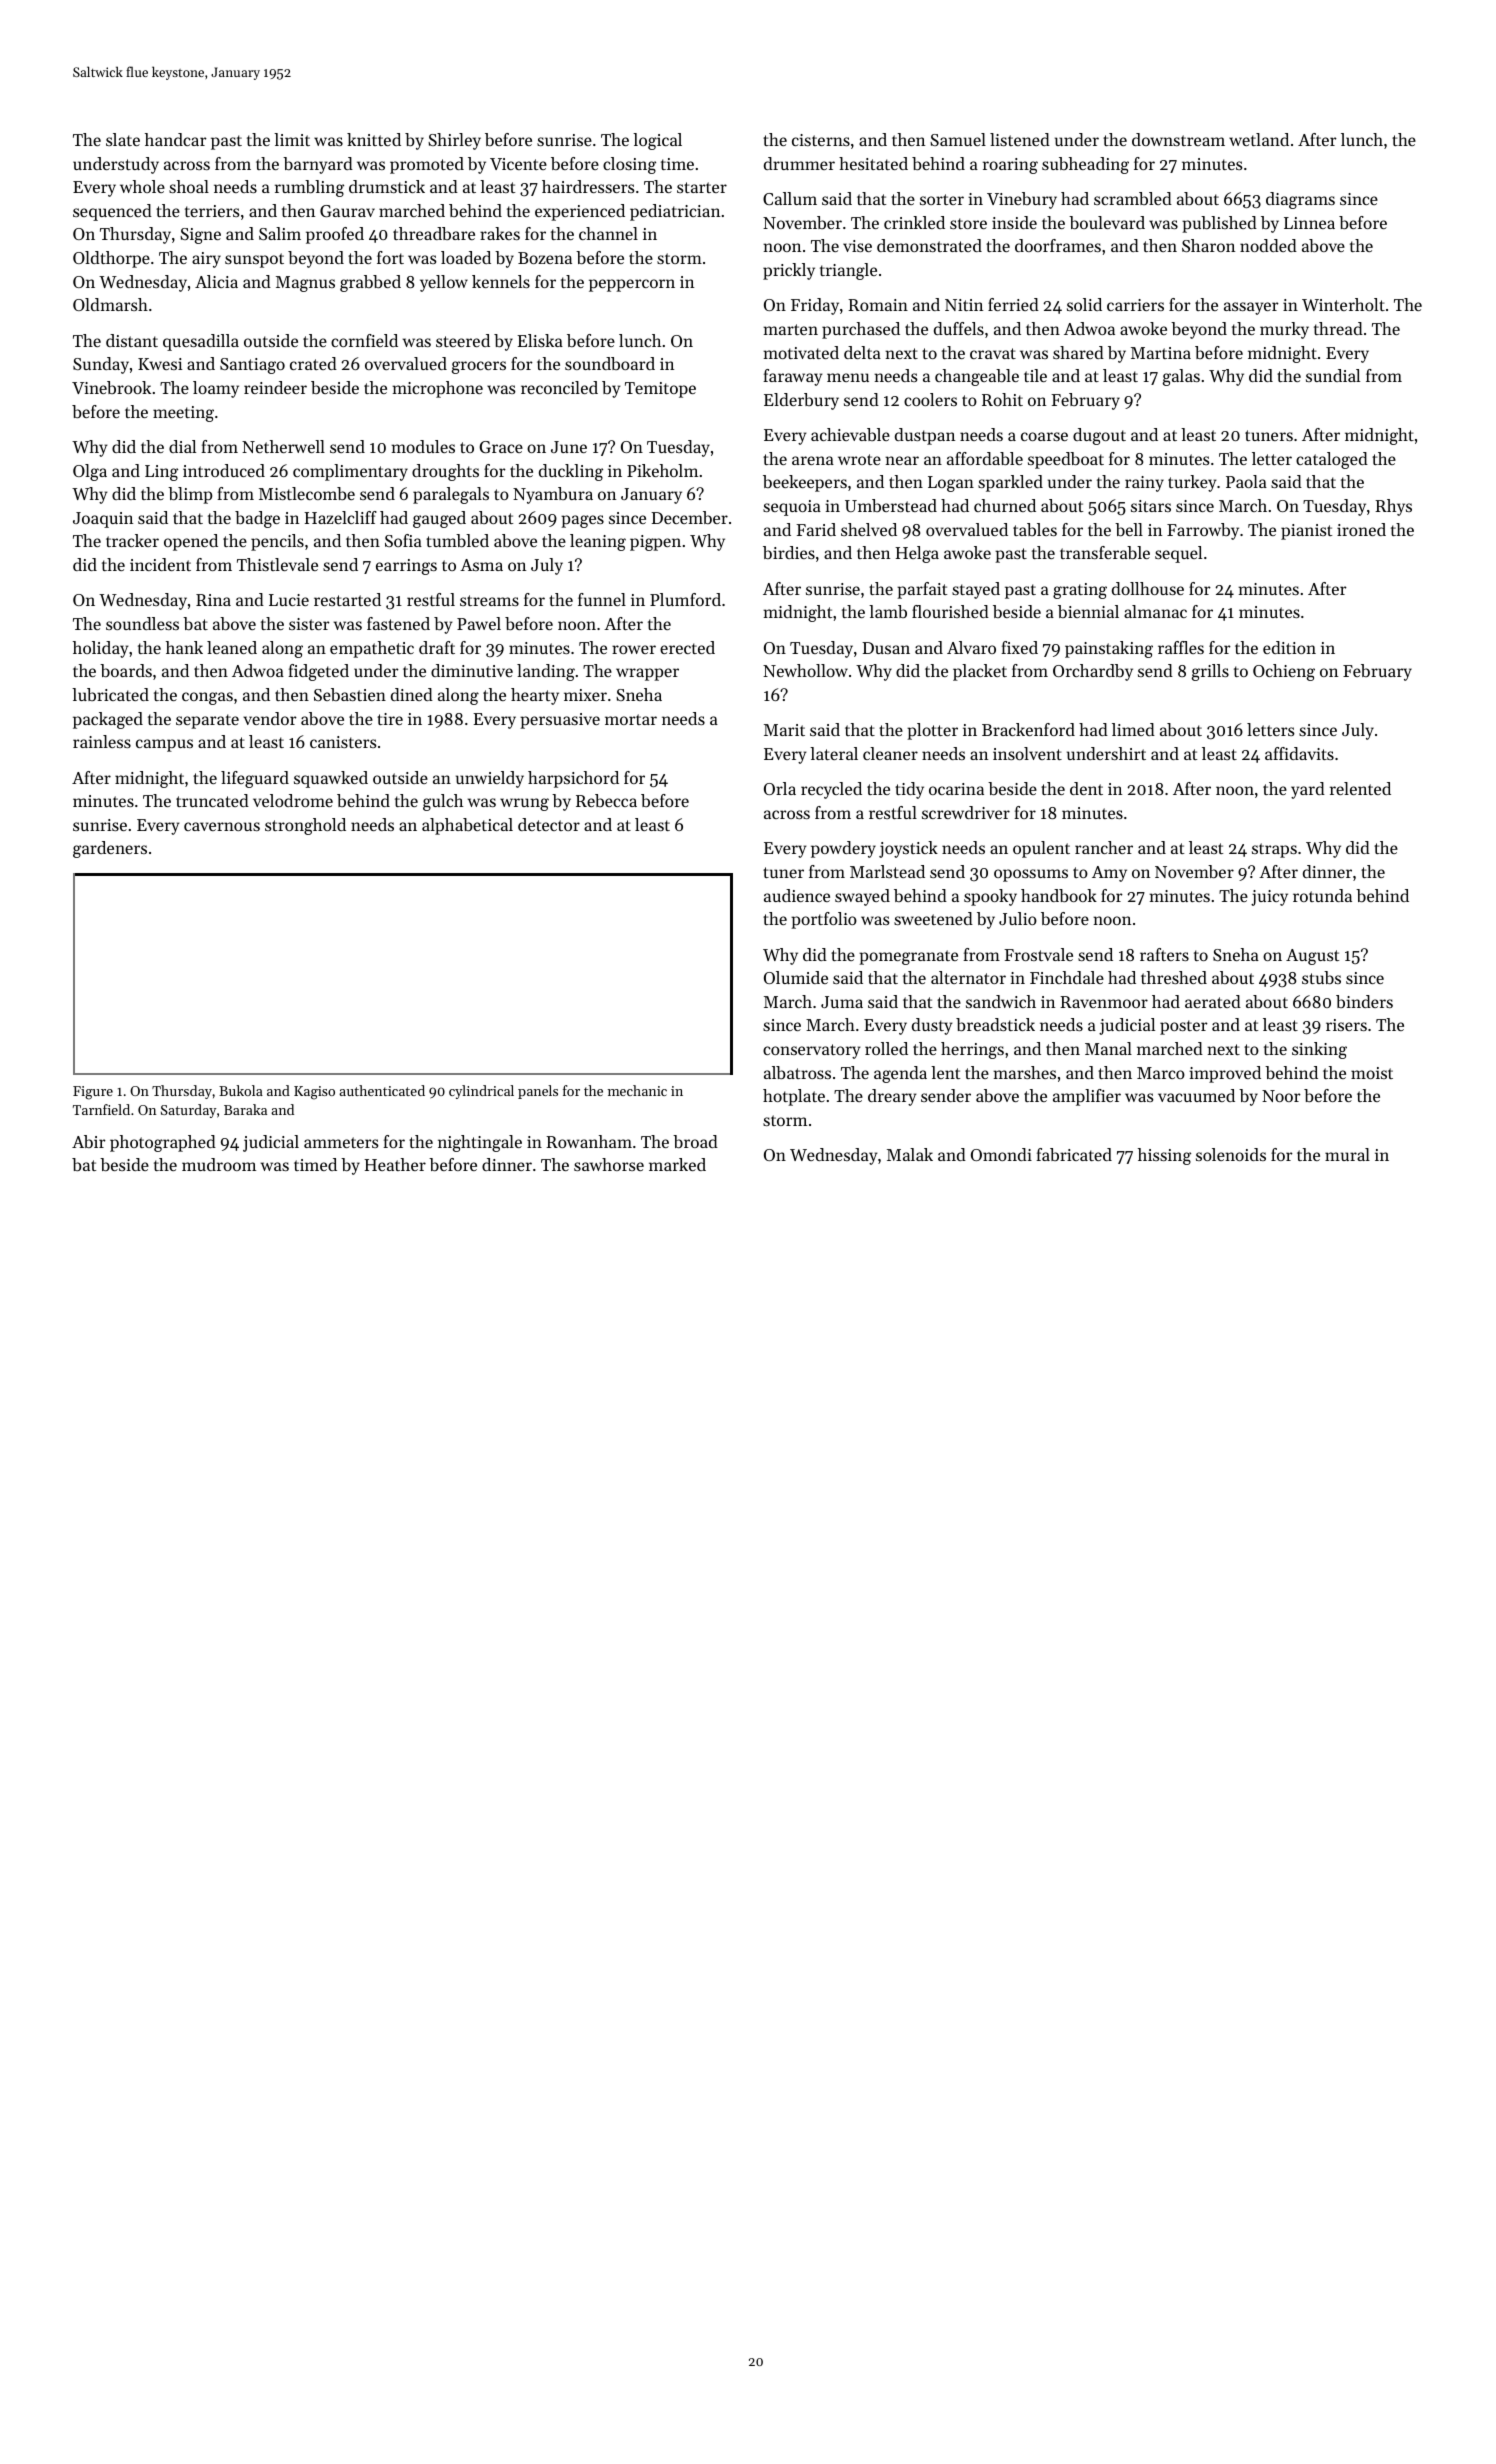 The width and height of the document is (1496, 2464). What do you see at coordinates (1107, 222) in the document?
I see `boulevard` at bounding box center [1107, 222].
